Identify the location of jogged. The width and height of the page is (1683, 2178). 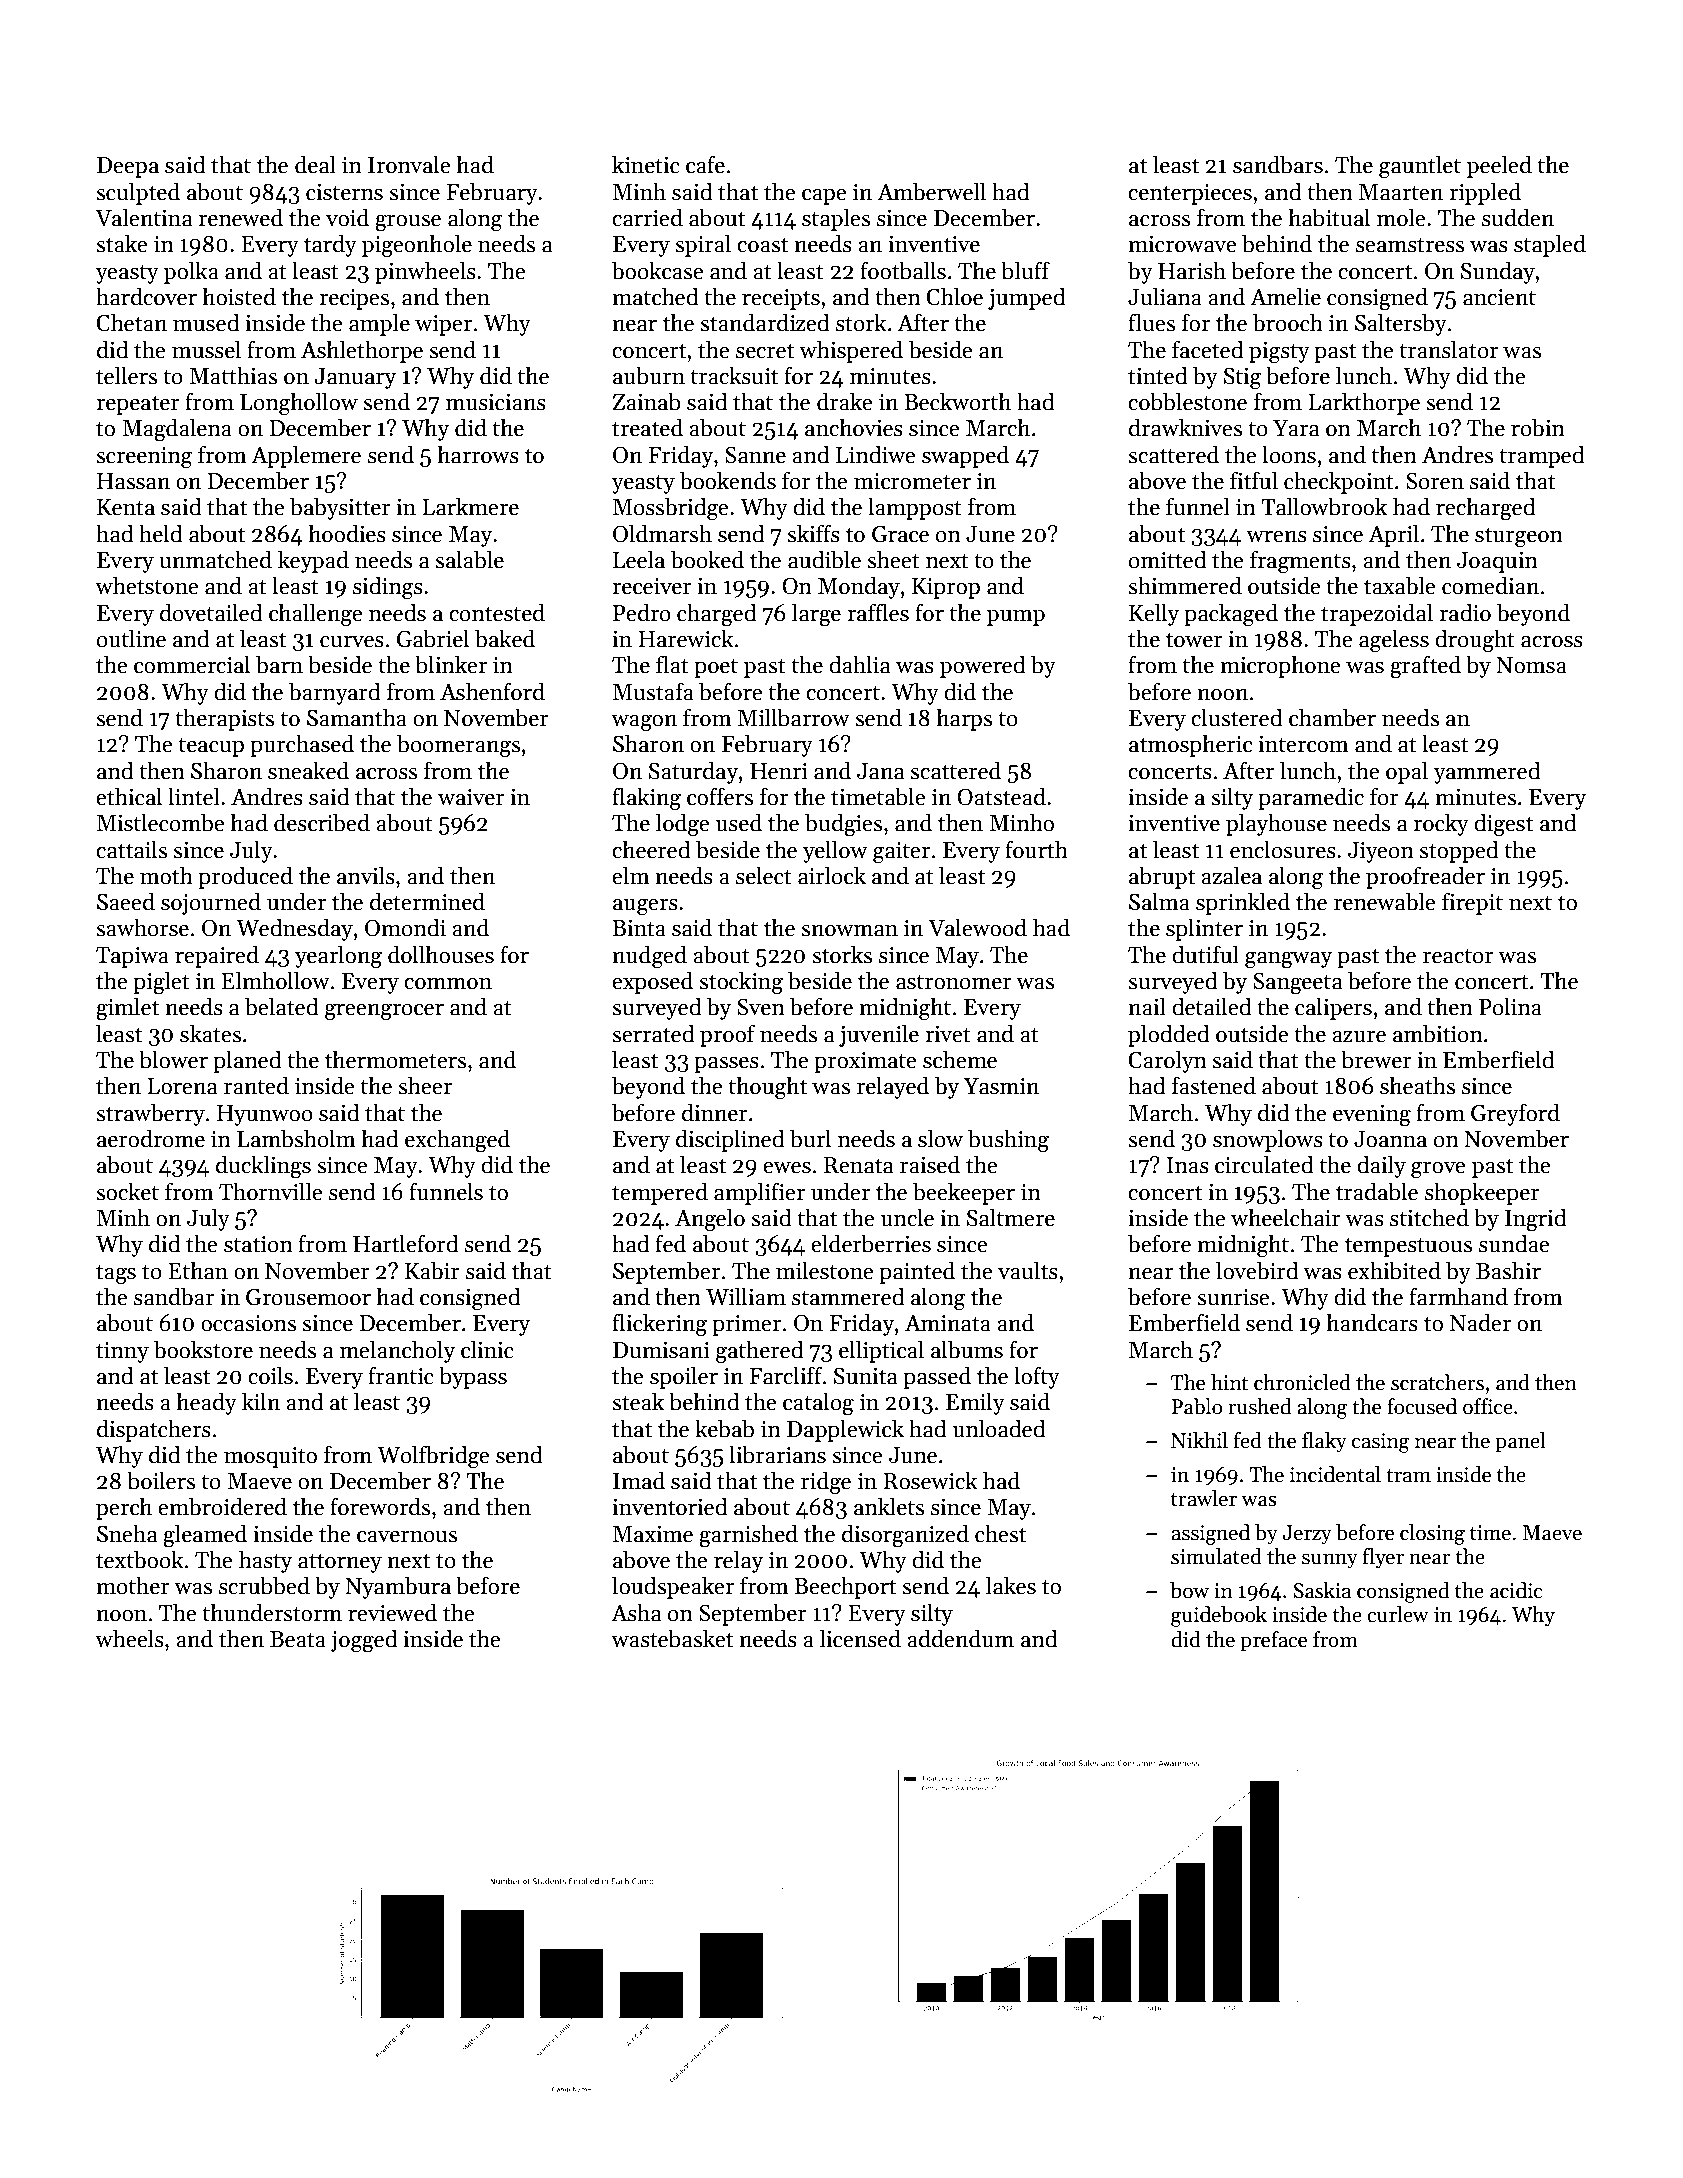
(364, 1641).
